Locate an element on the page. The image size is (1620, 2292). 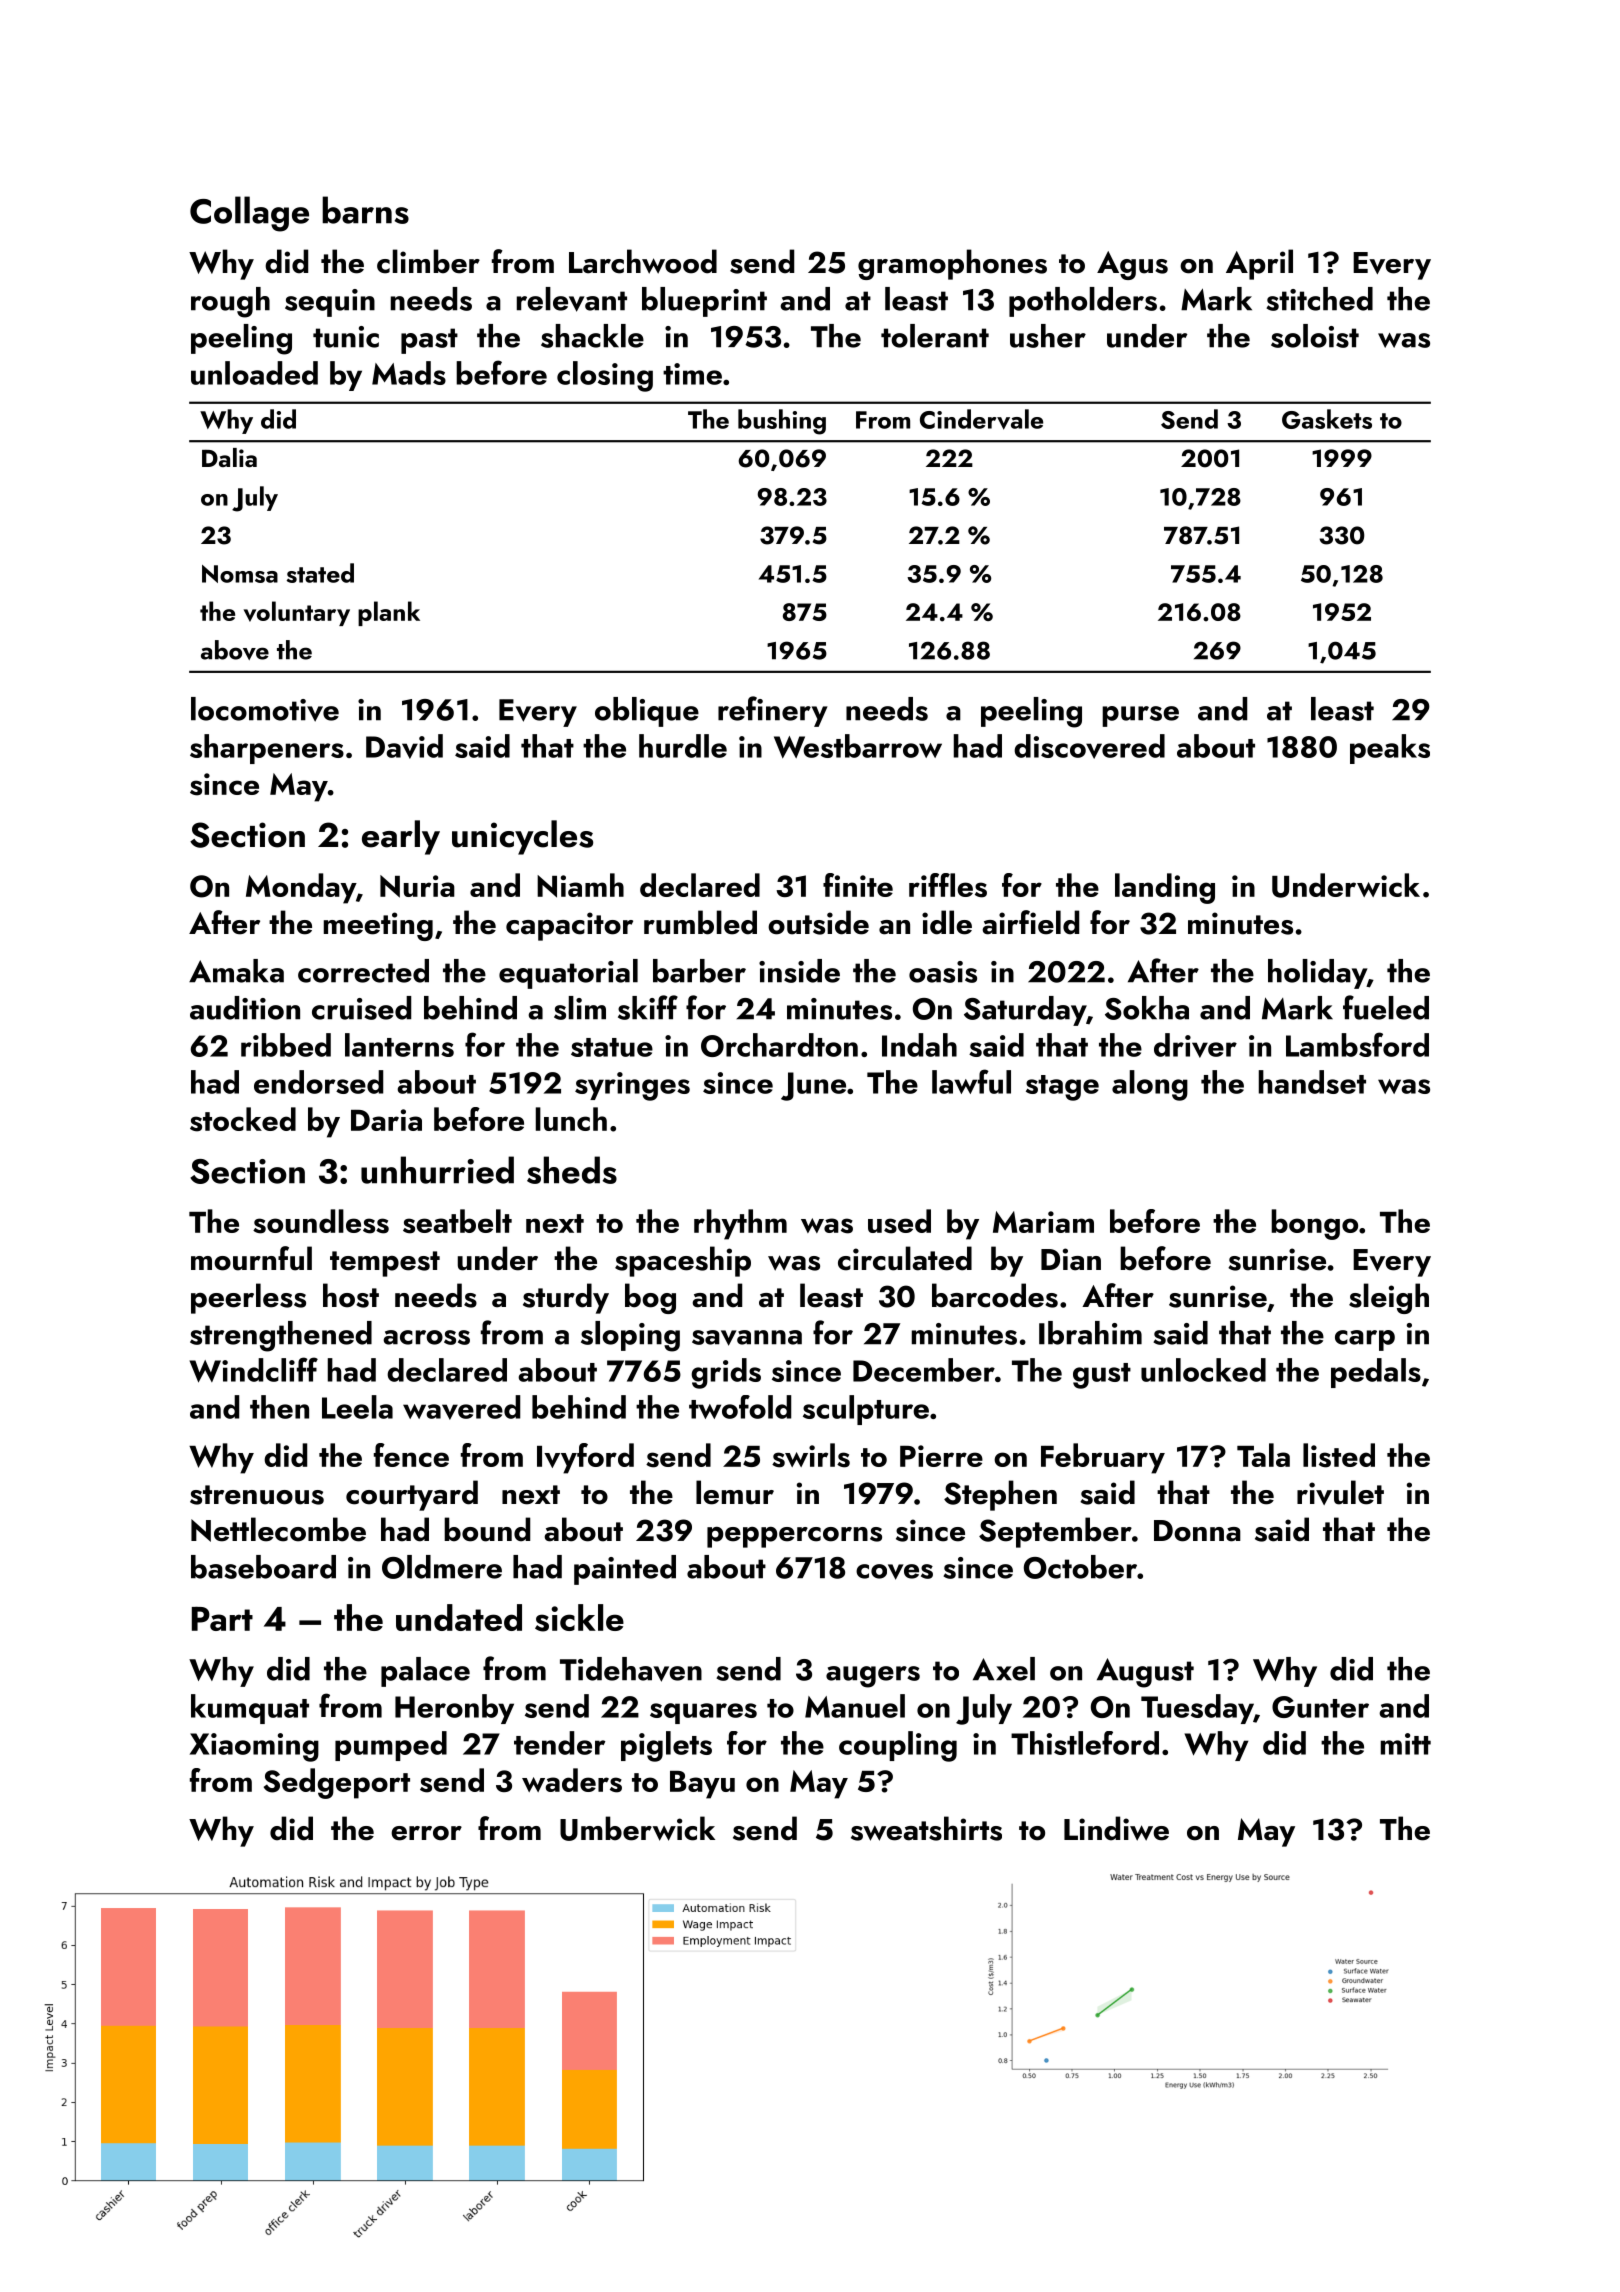
Stephen is located at coordinates (1000, 1495).
